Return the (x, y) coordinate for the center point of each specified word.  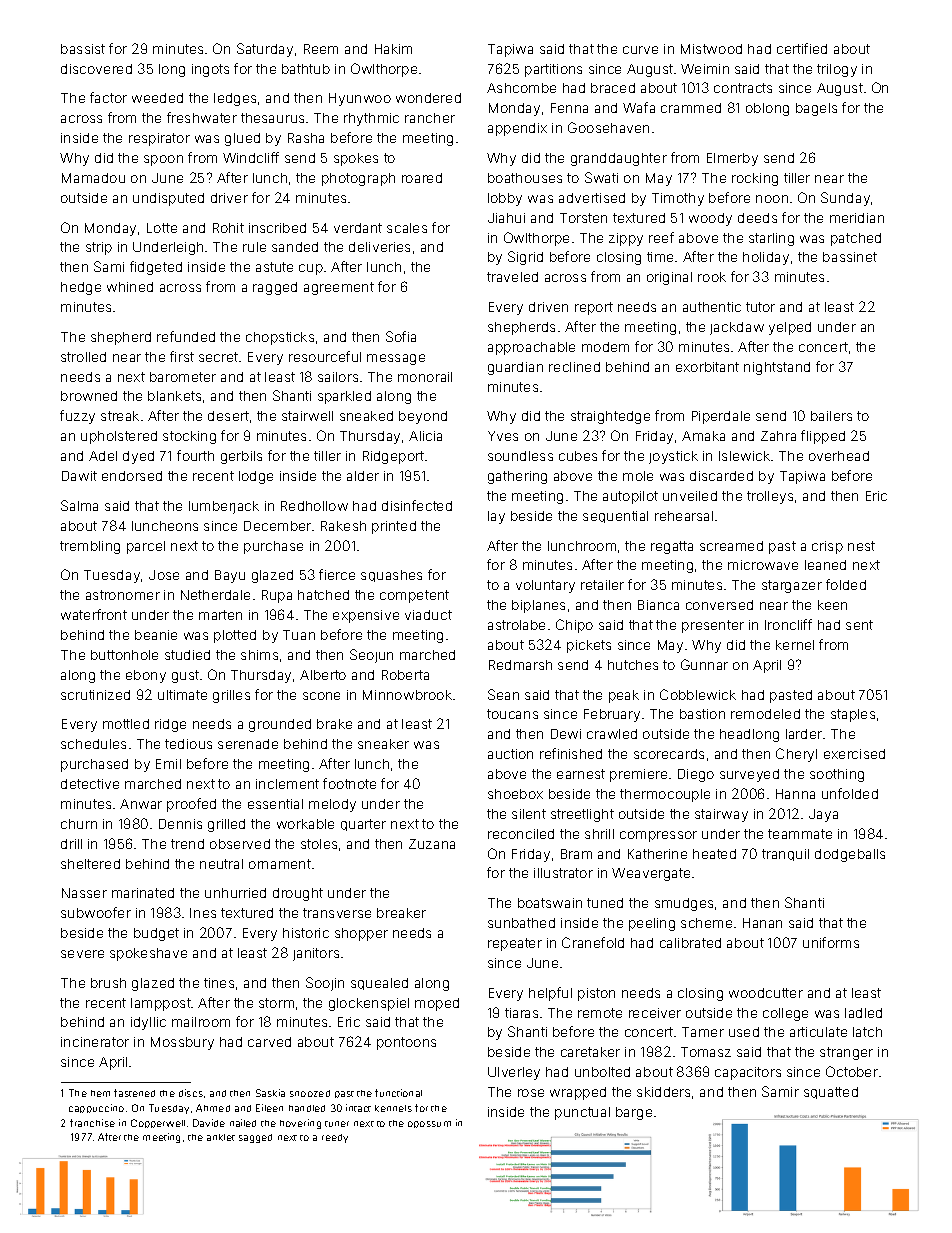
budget (156, 934)
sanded (295, 247)
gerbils (241, 457)
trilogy (837, 70)
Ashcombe (521, 88)
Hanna (795, 794)
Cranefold (593, 942)
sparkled (344, 397)
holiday (766, 258)
